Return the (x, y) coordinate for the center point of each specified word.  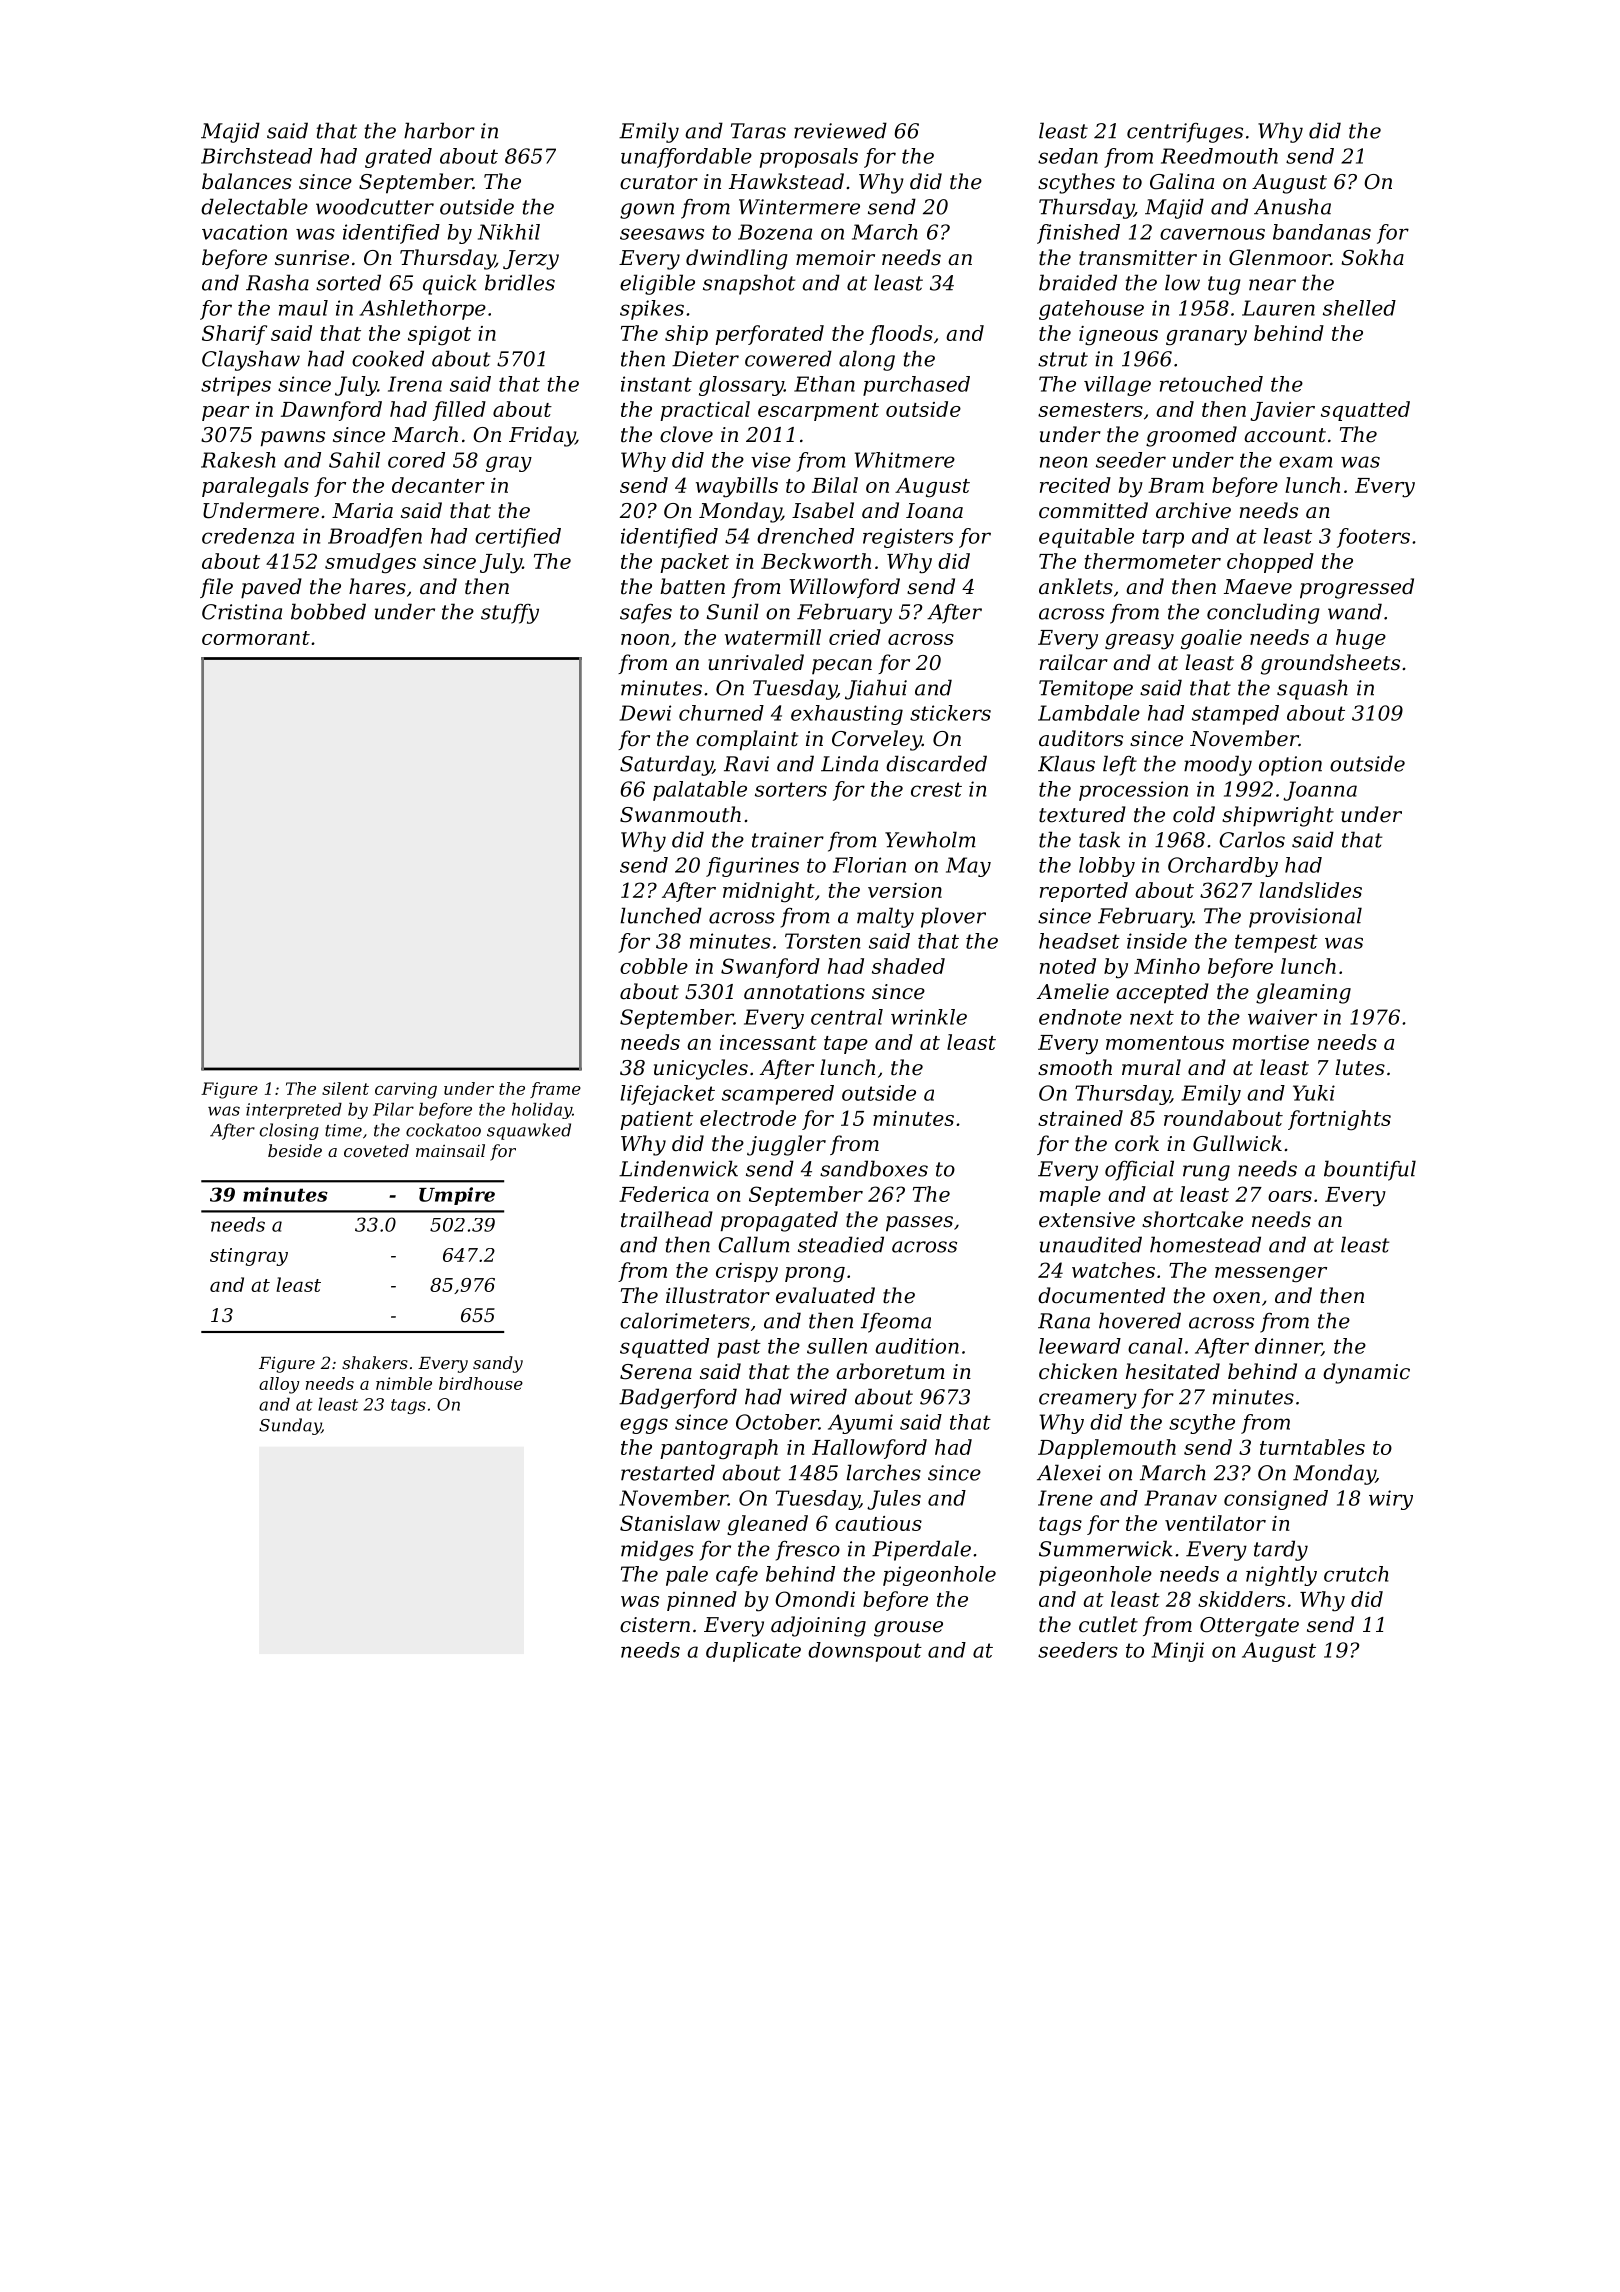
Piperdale (921, 1550)
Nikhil (509, 232)
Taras (758, 131)
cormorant (256, 638)
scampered (778, 1095)
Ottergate (1249, 1627)
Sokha (1372, 257)
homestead (1205, 1244)
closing (289, 1131)
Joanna (1320, 791)
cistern (655, 1625)
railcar (1074, 662)
